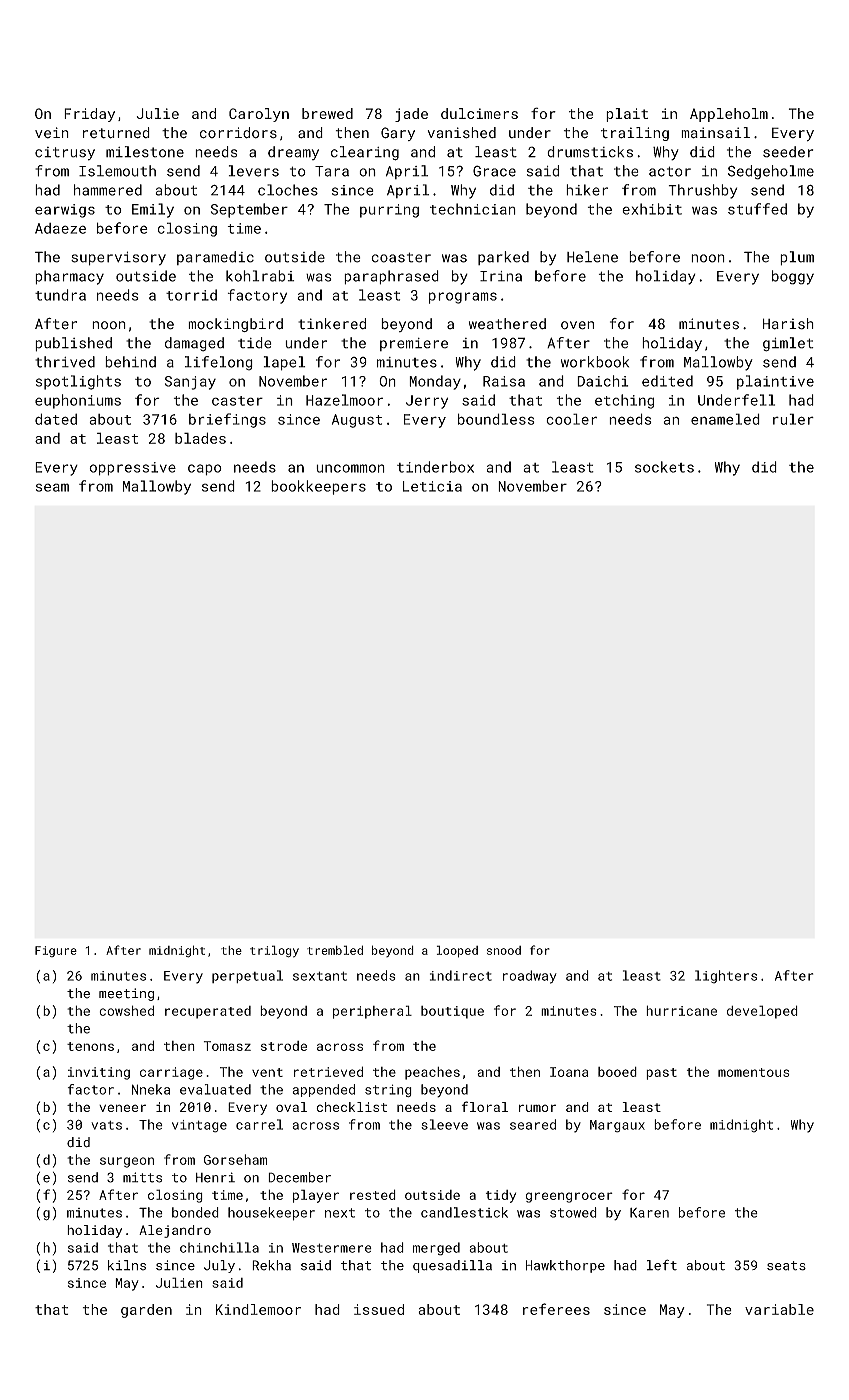 The width and height of the document is (849, 1400). What do you see at coordinates (479, 113) in the document?
I see `dulcimers` at bounding box center [479, 113].
